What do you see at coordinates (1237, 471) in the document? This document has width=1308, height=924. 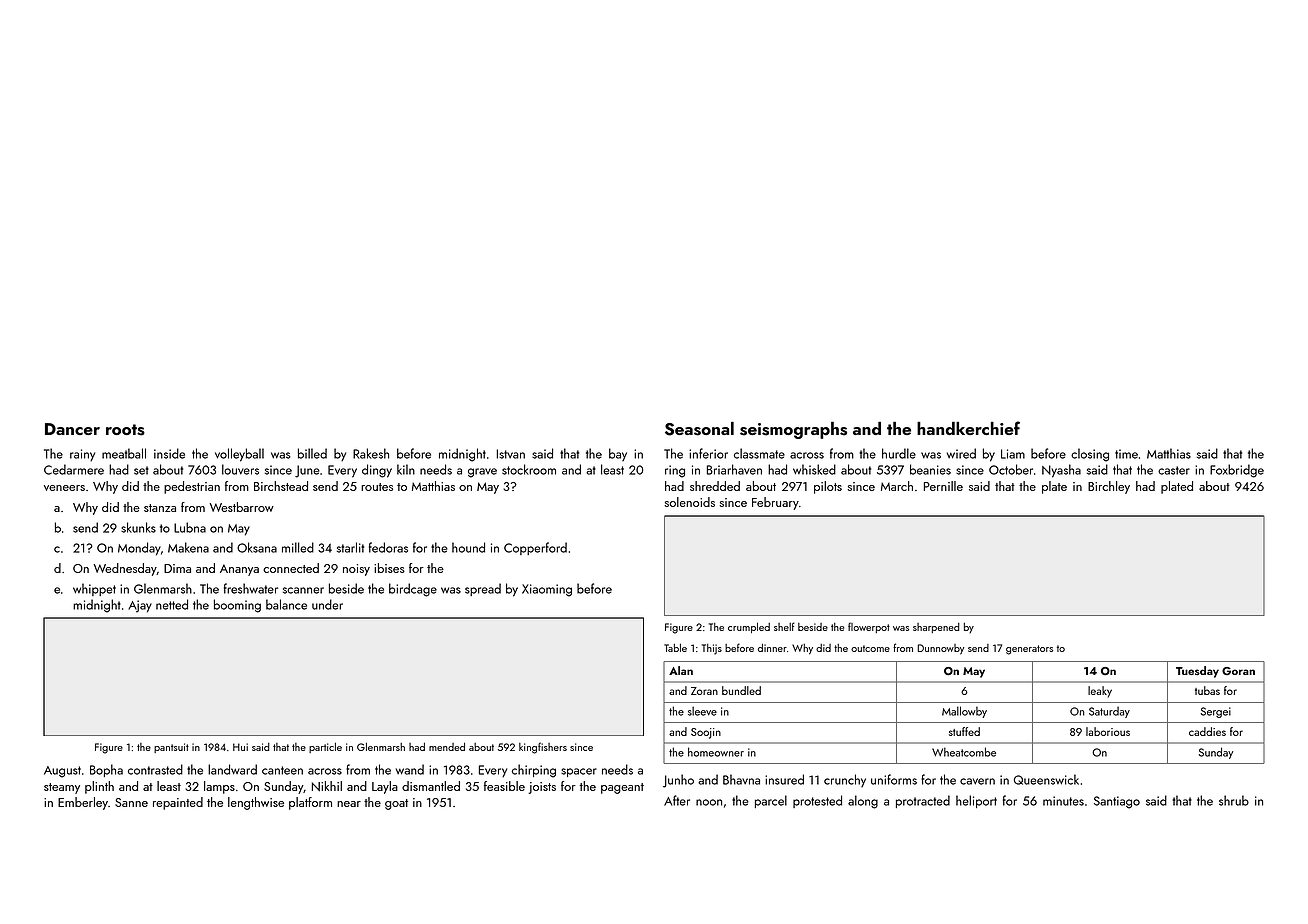 I see `Foxbridge` at bounding box center [1237, 471].
